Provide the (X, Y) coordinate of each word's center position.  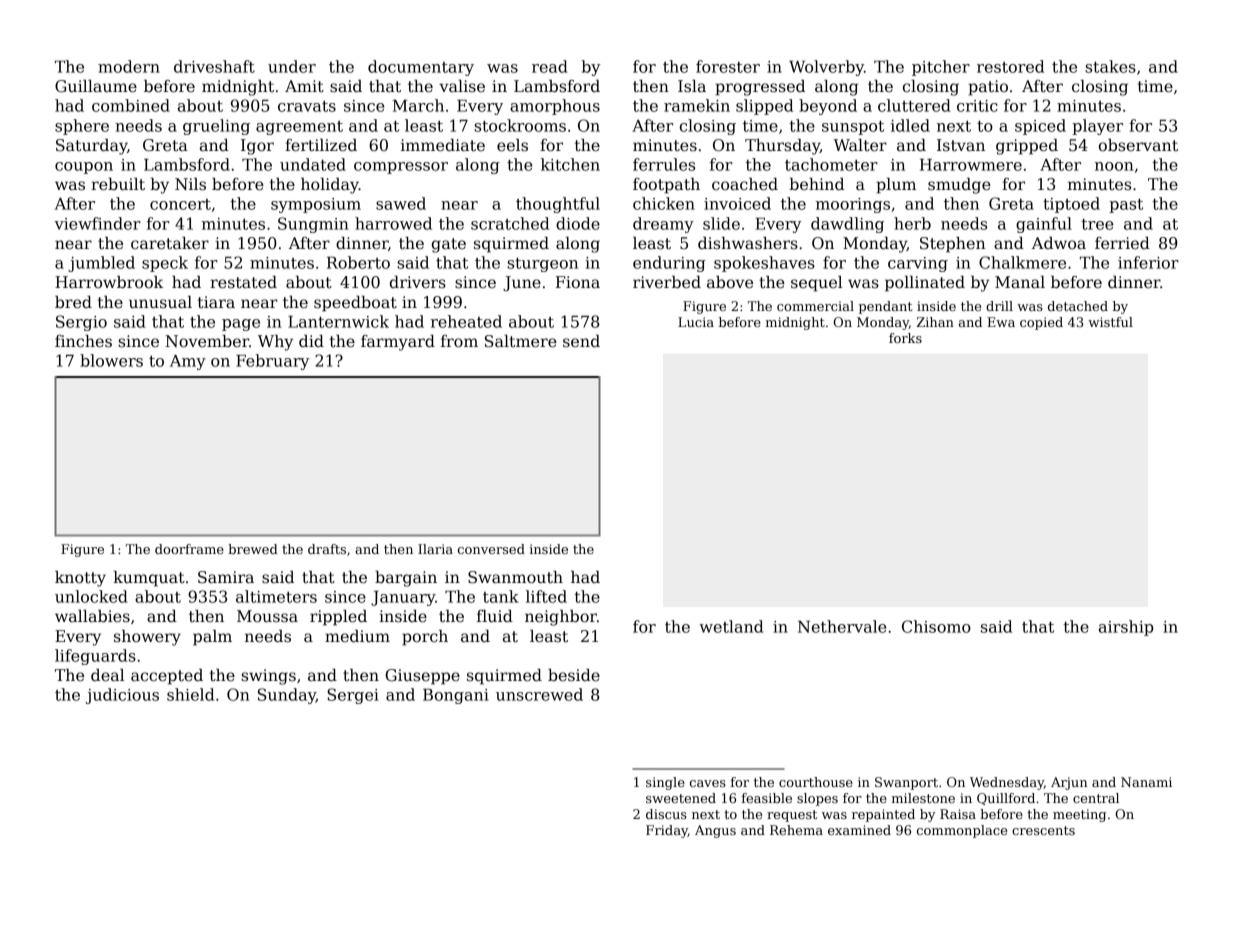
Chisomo (936, 626)
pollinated (925, 284)
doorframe (189, 549)
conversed (491, 549)
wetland (731, 626)
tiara (216, 302)
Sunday (287, 696)
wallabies (92, 616)
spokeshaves (764, 264)
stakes (1110, 66)
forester (728, 66)
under (292, 66)
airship (1126, 628)
